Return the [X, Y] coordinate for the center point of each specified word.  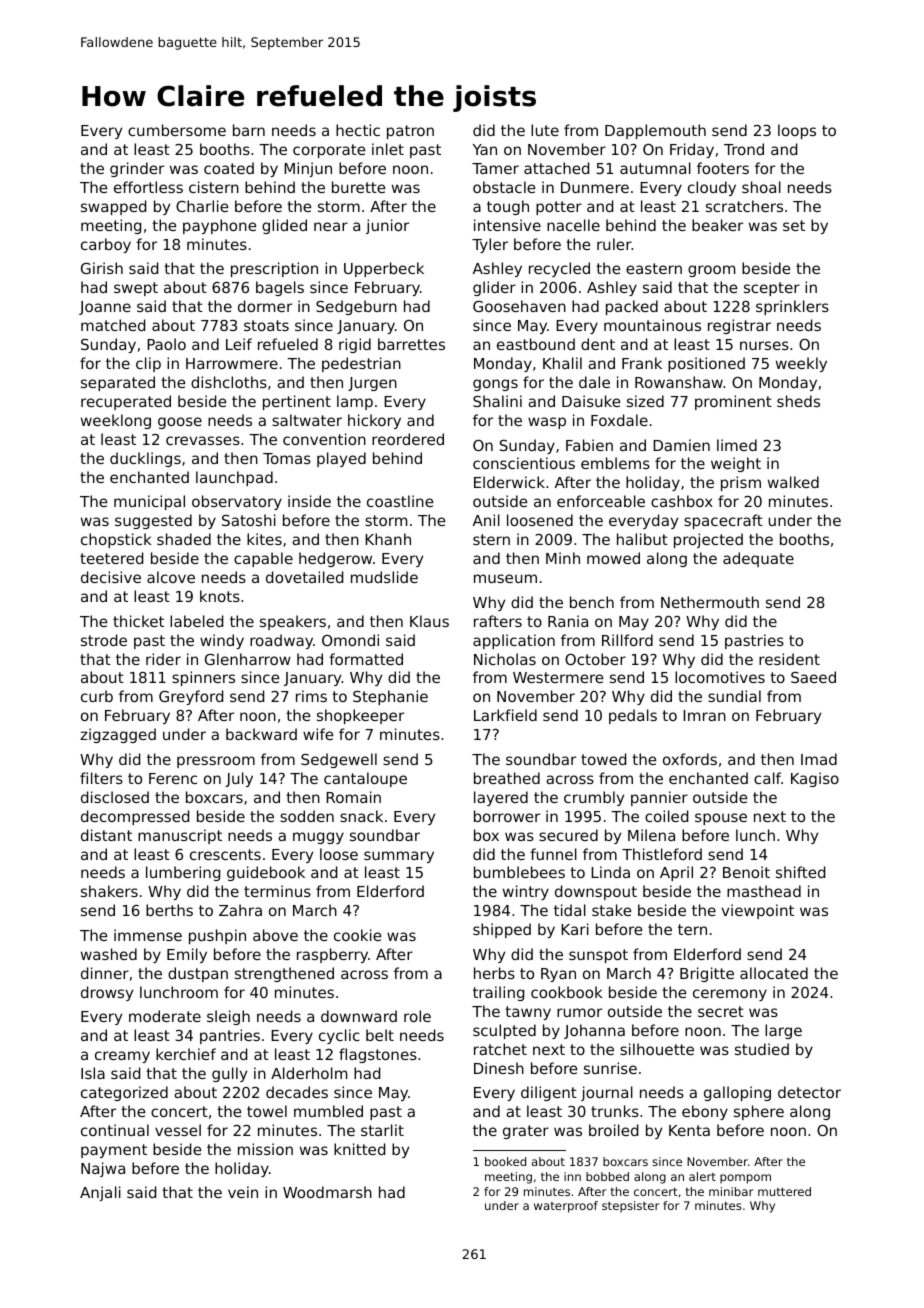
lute [545, 130]
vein [243, 1192]
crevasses [203, 440]
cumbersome [177, 130]
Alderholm [309, 1073]
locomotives [720, 677]
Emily [187, 955]
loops [797, 131]
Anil [486, 520]
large [783, 1031]
